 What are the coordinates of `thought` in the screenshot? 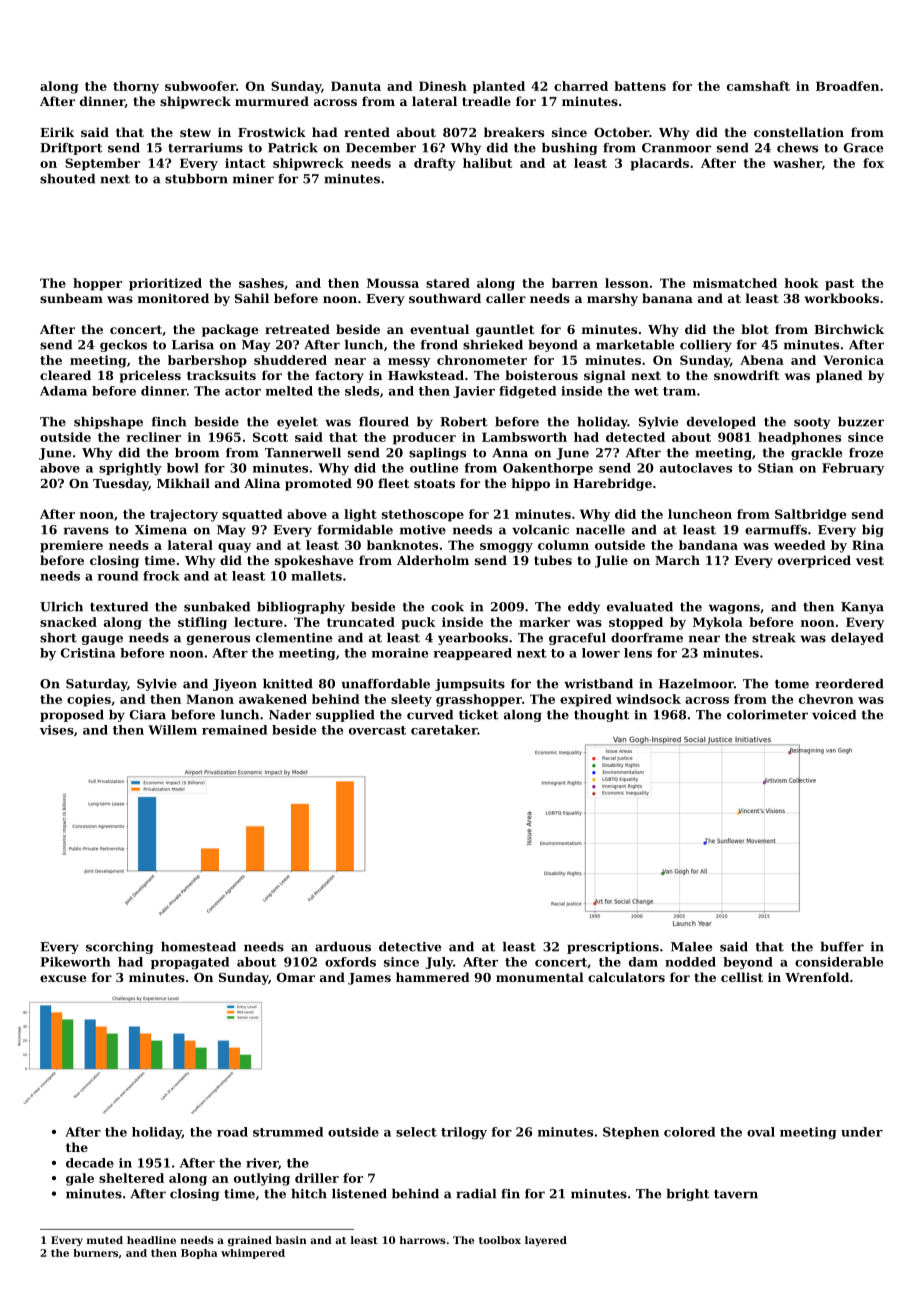 It's located at (601, 716).
